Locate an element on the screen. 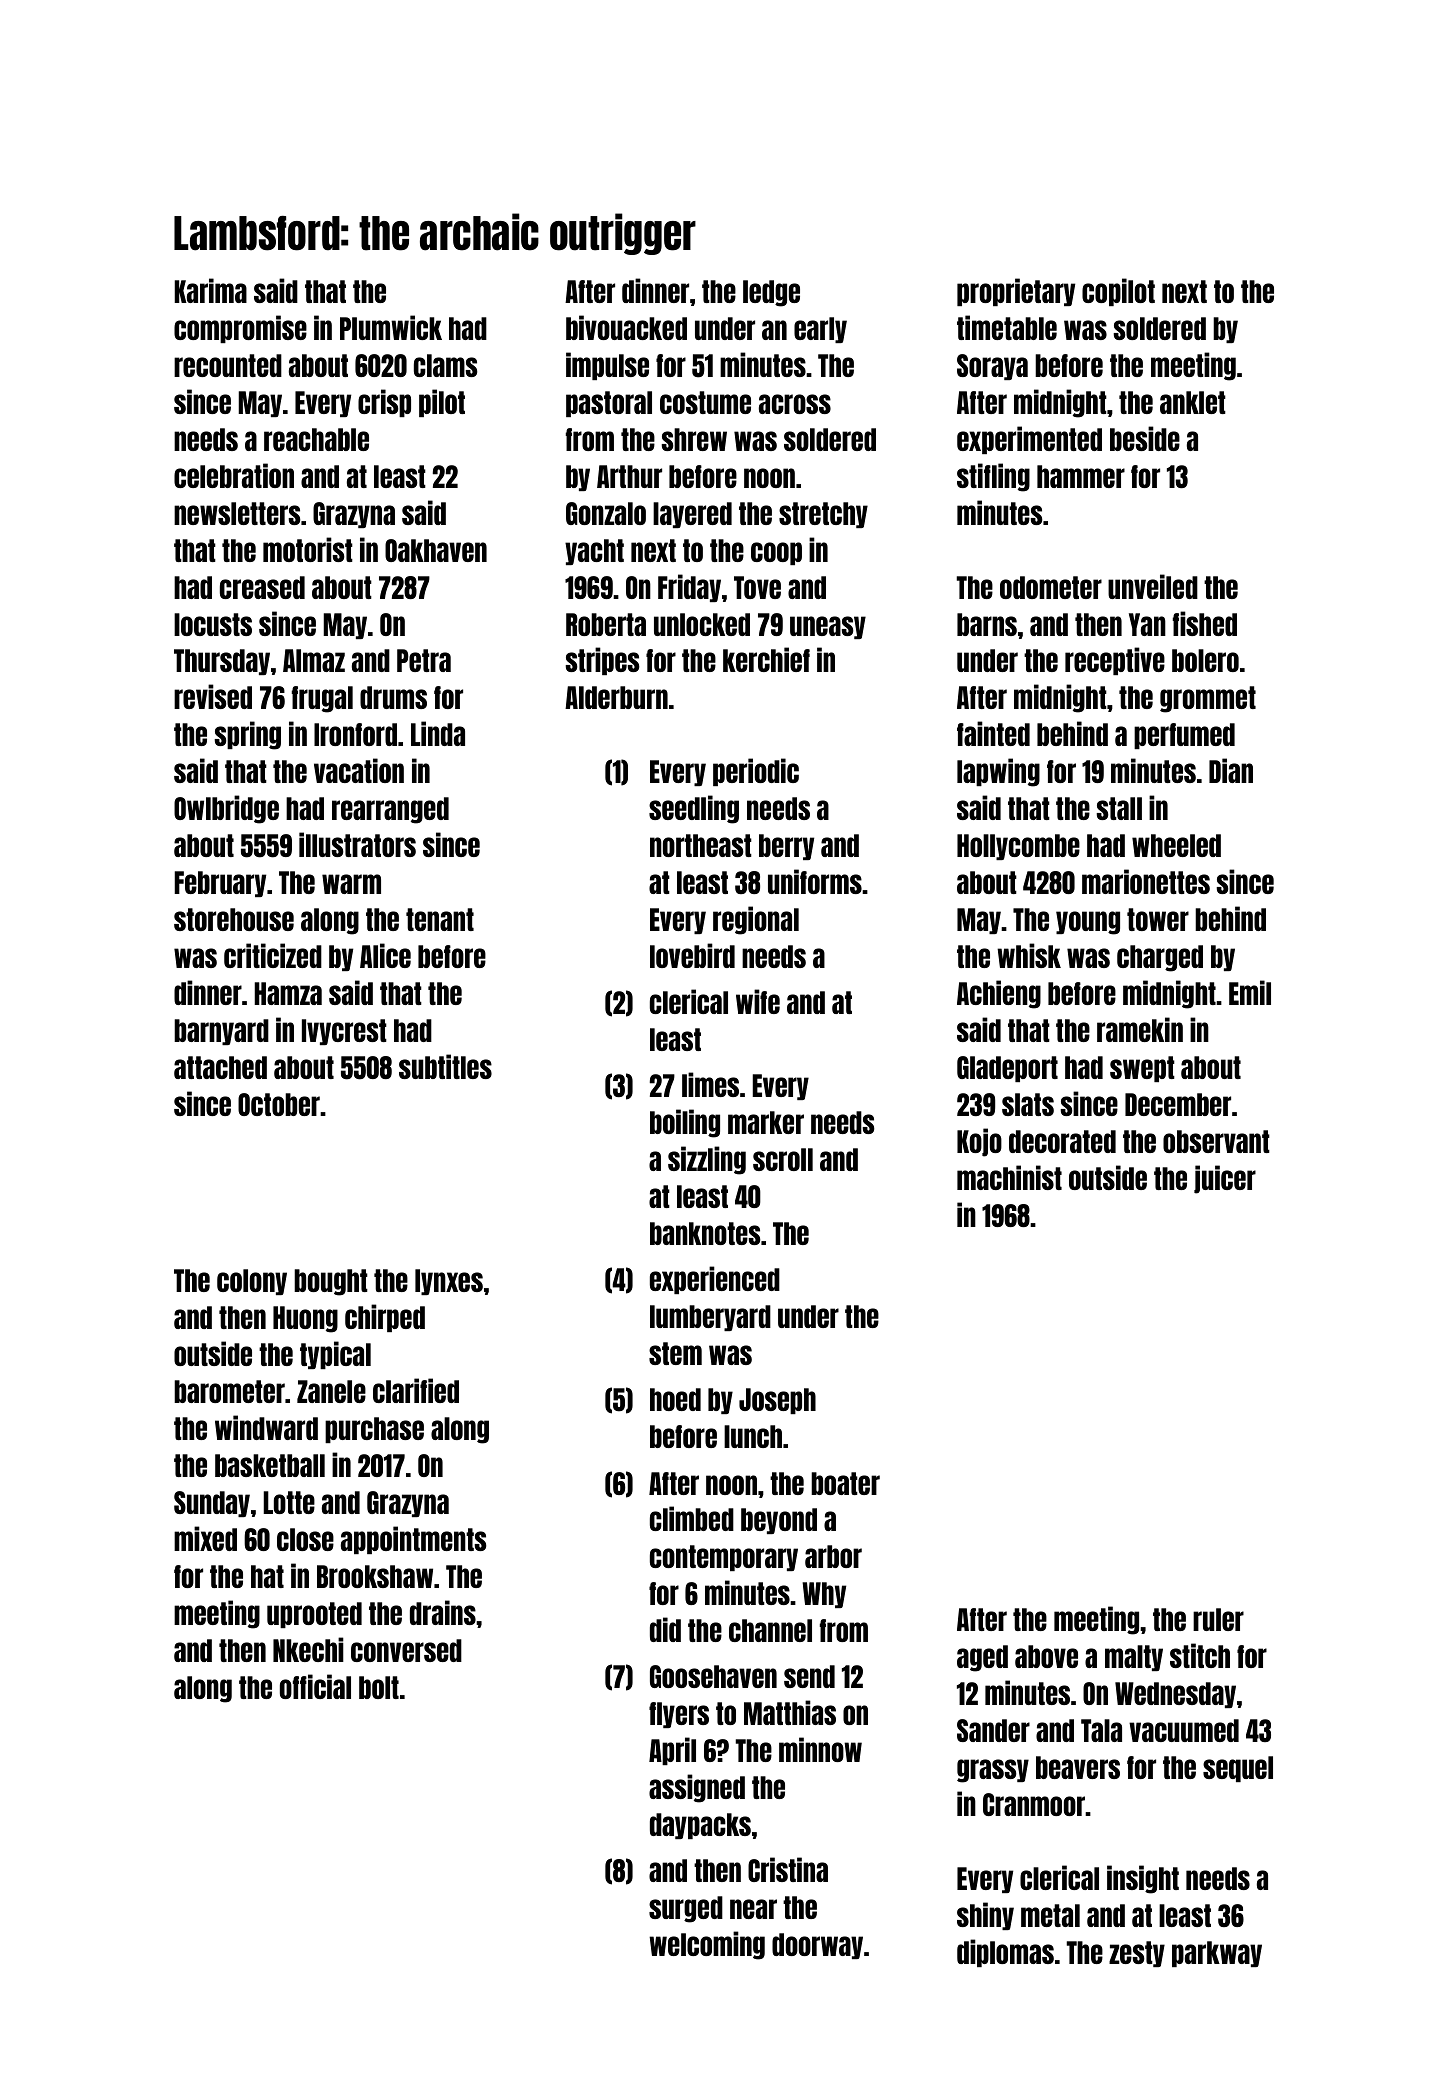 The width and height of the screenshot is (1450, 2100). surged is located at coordinates (686, 1909).
